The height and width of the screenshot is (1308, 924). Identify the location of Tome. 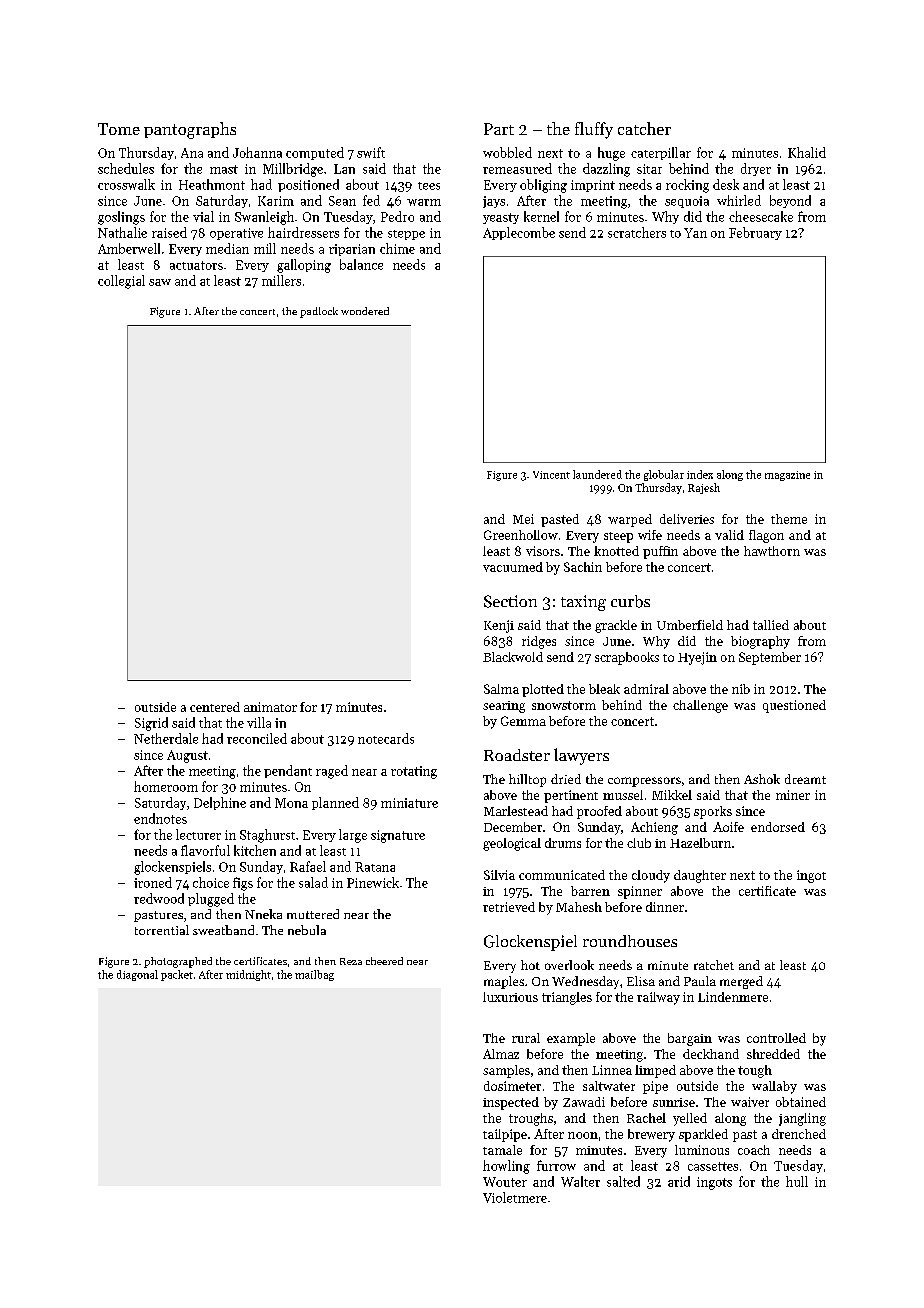
(119, 129).
